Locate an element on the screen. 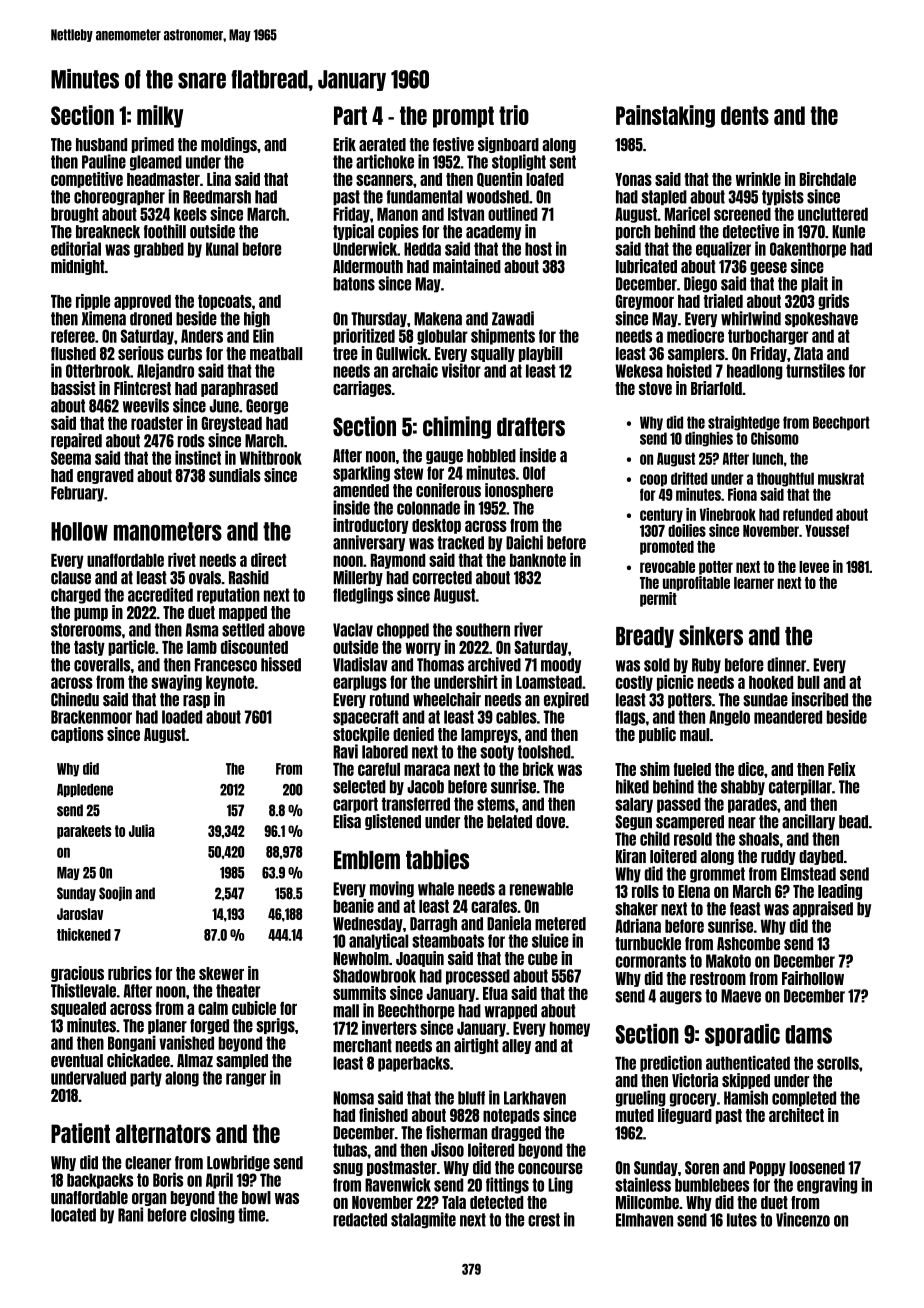  Ashcombe is located at coordinates (748, 944).
